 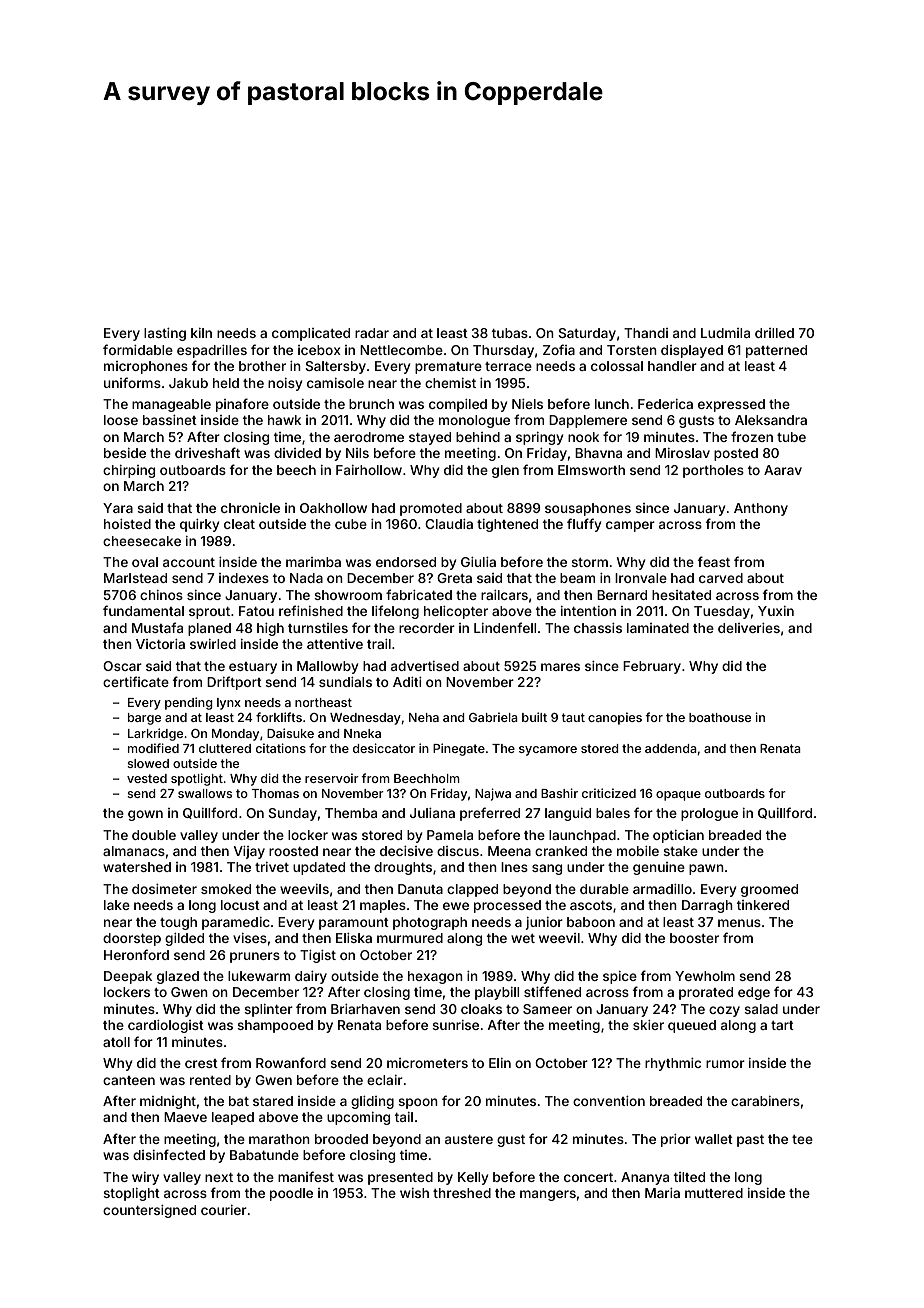 What do you see at coordinates (125, 453) in the image?
I see `beside` at bounding box center [125, 453].
